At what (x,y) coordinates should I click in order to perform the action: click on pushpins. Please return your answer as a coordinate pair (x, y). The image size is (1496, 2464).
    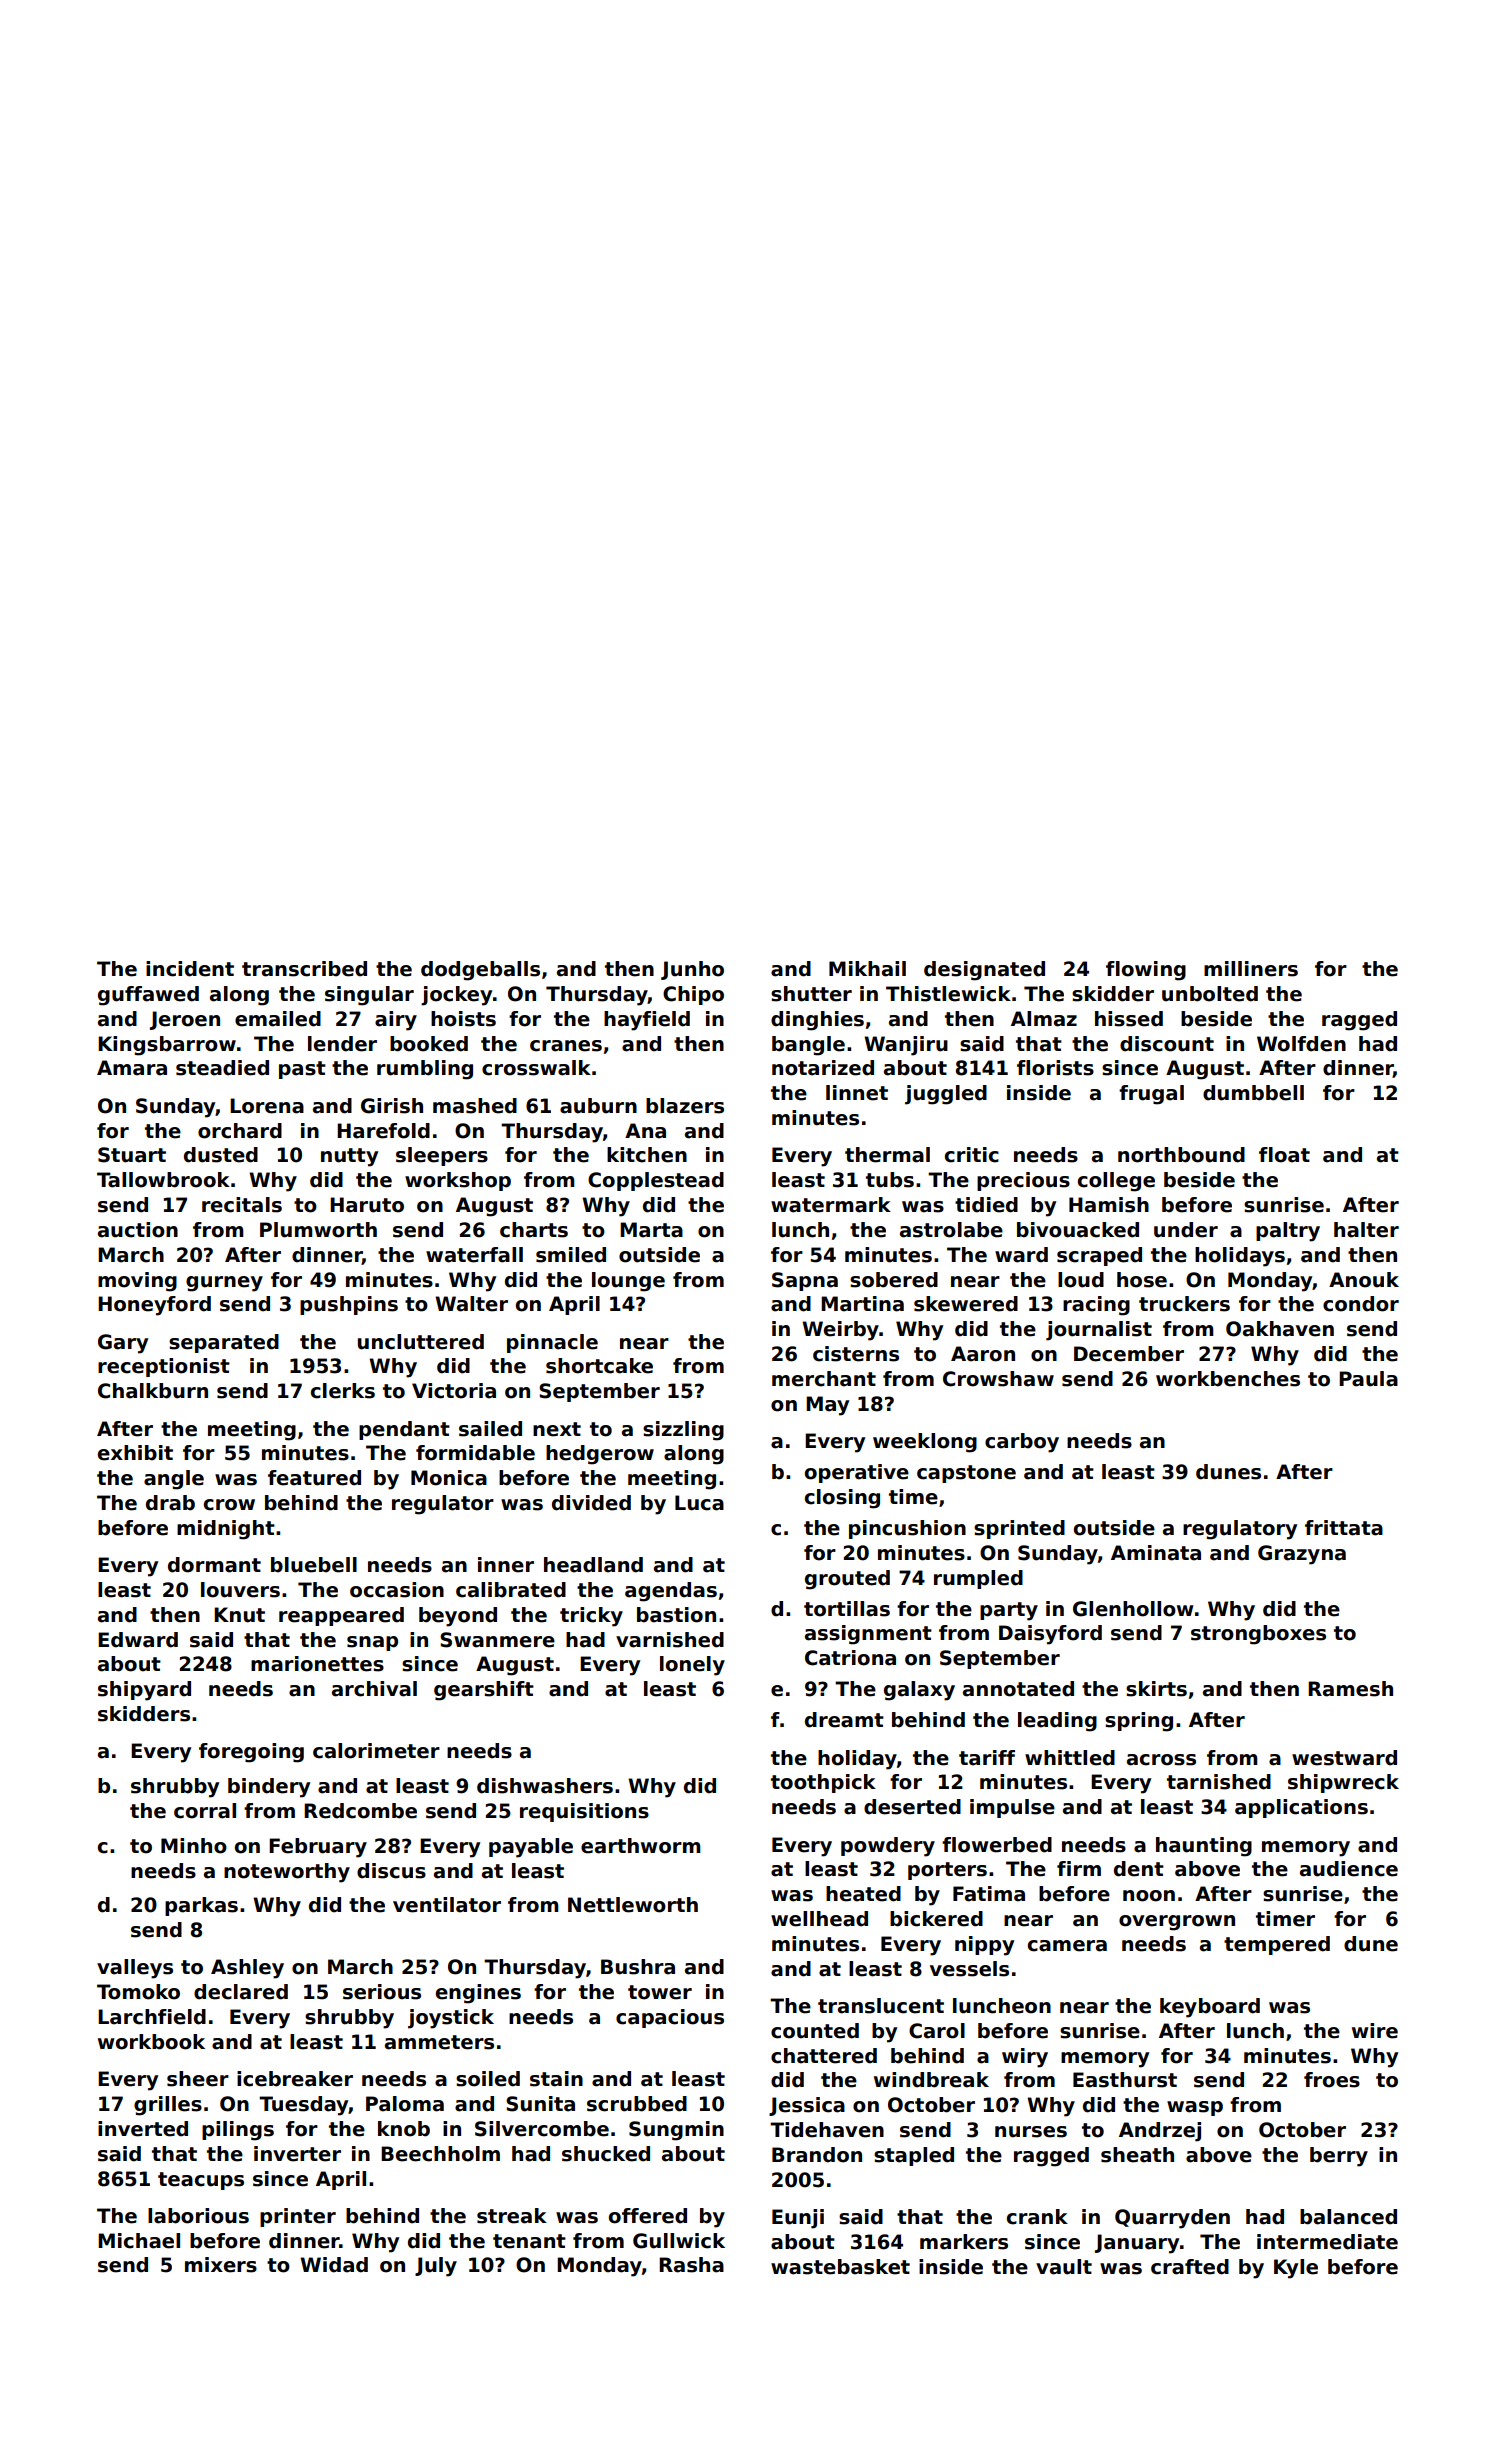
    Looking at the image, I should click on (349, 1305).
